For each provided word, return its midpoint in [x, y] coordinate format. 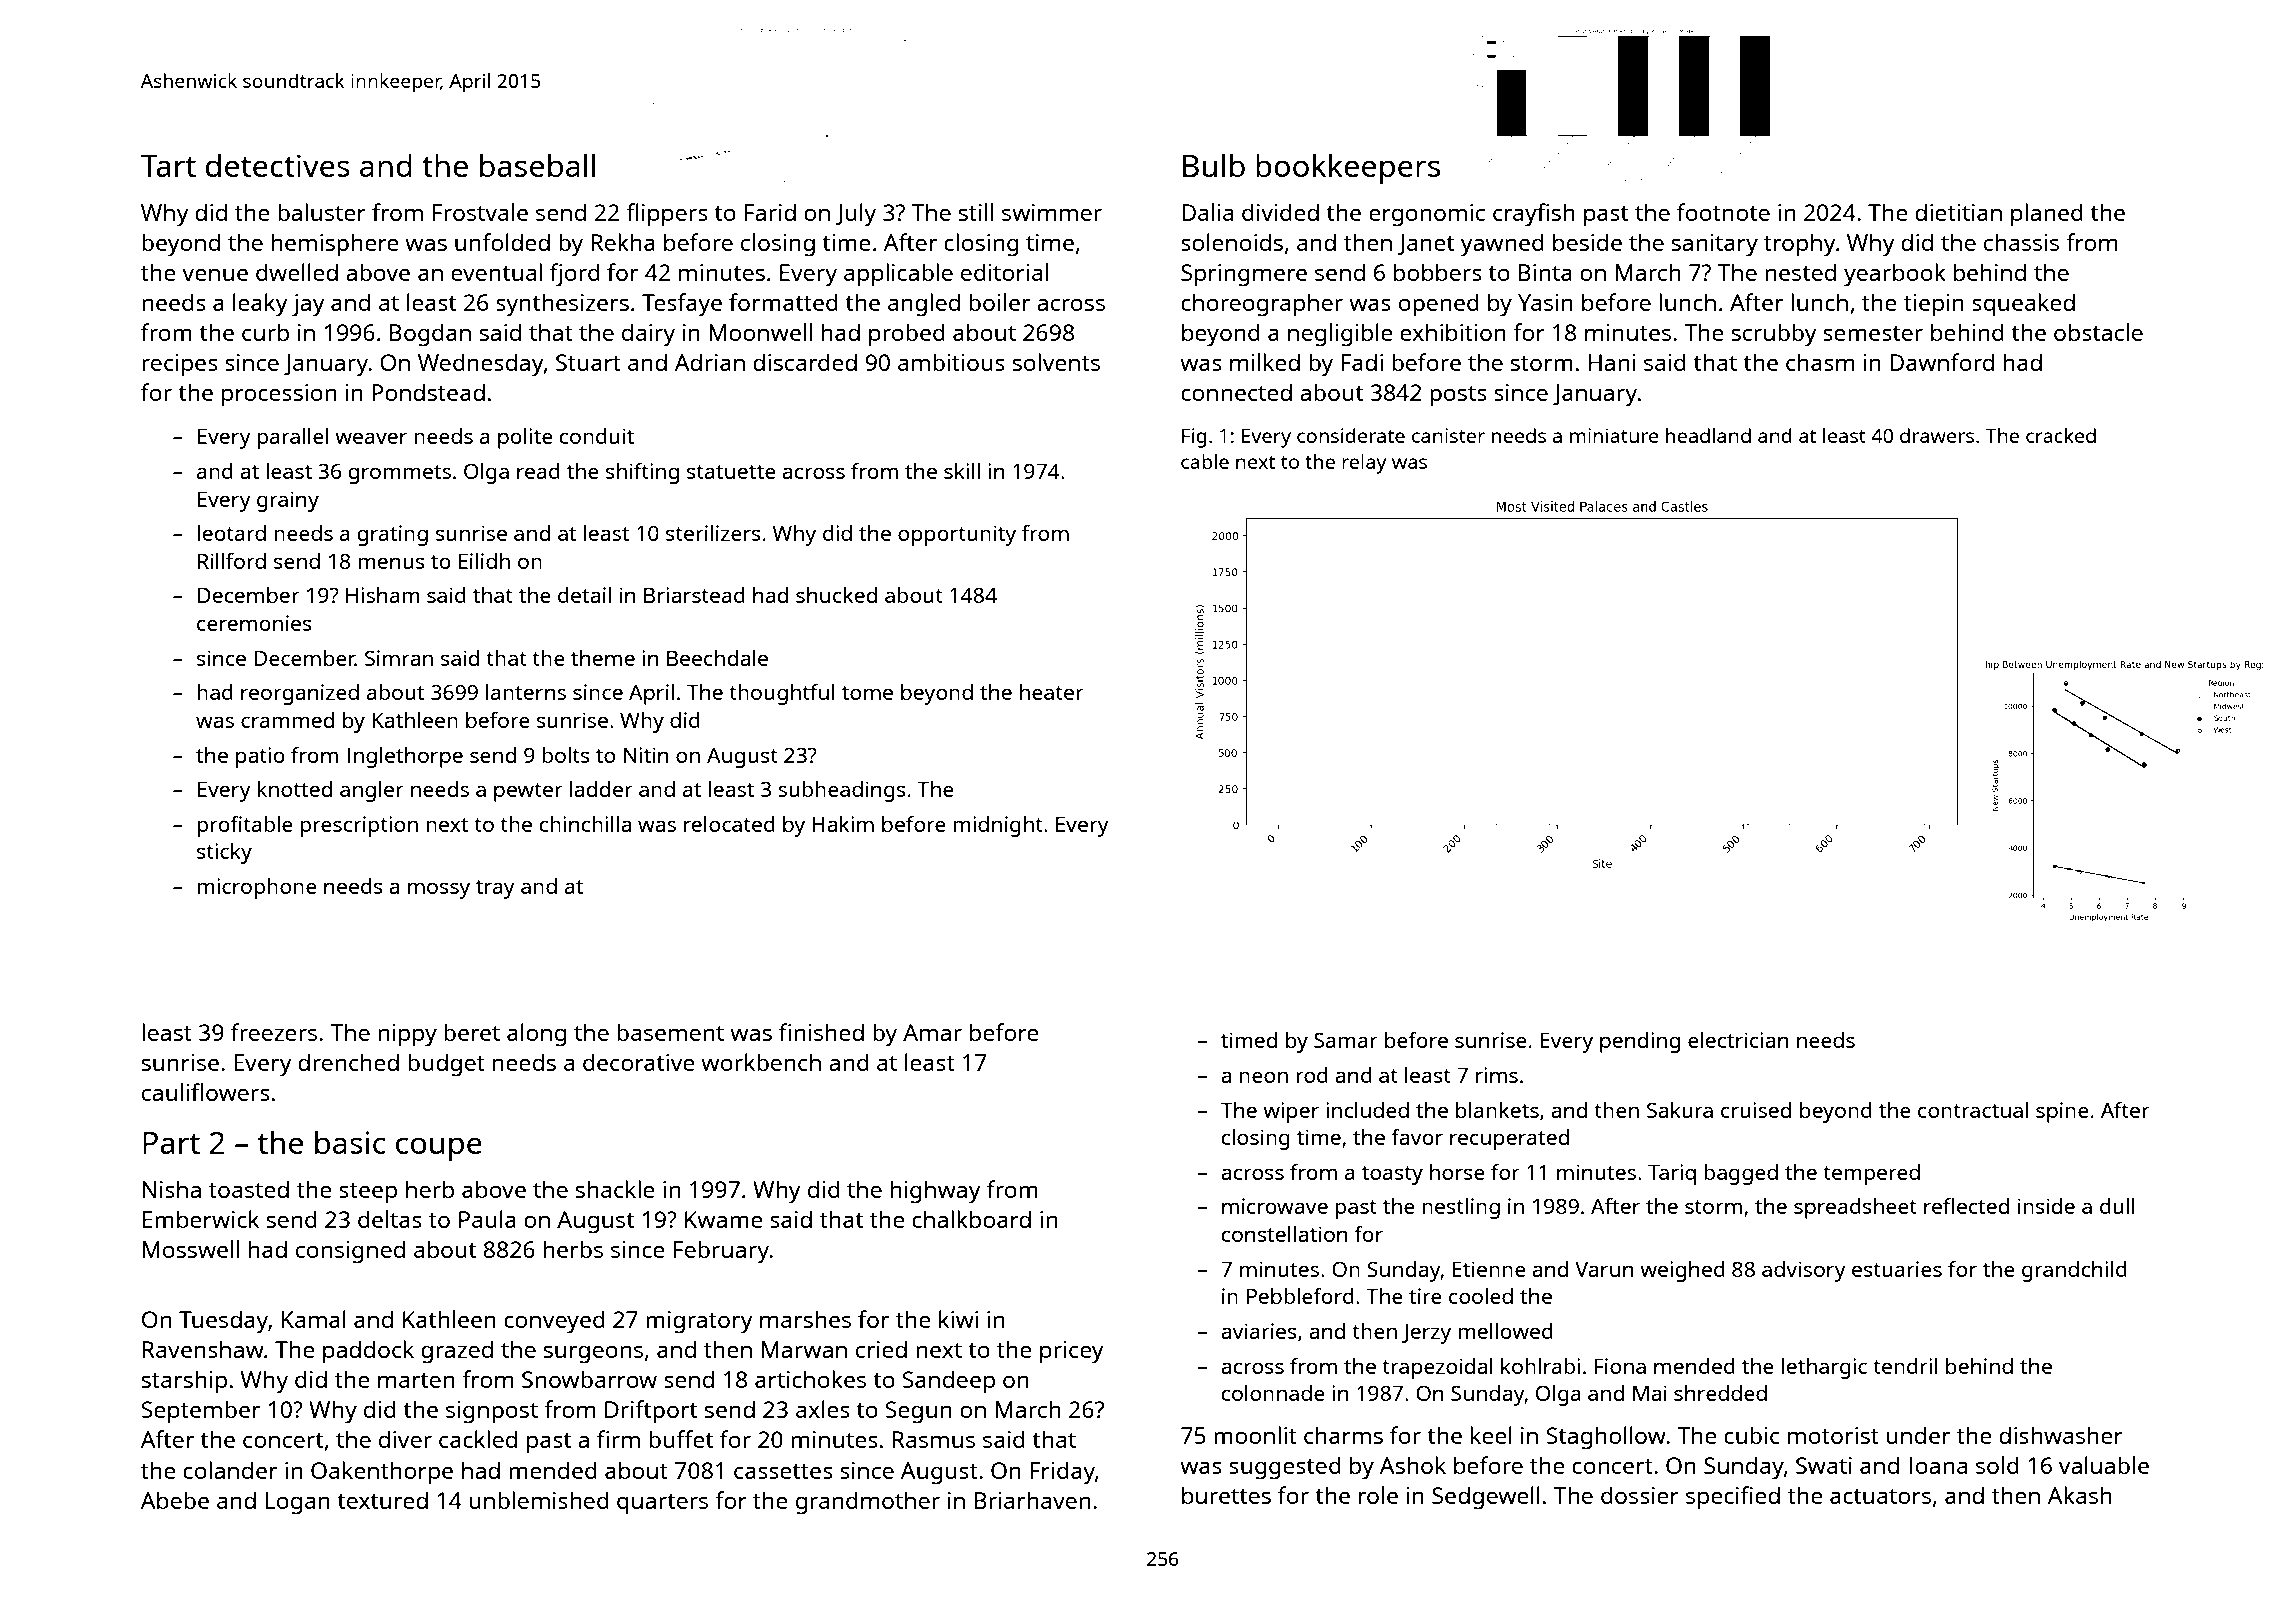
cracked [2061, 435]
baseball [537, 165]
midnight [998, 826]
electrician [1738, 1040]
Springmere [1244, 275]
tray [495, 889]
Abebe [175, 1500]
